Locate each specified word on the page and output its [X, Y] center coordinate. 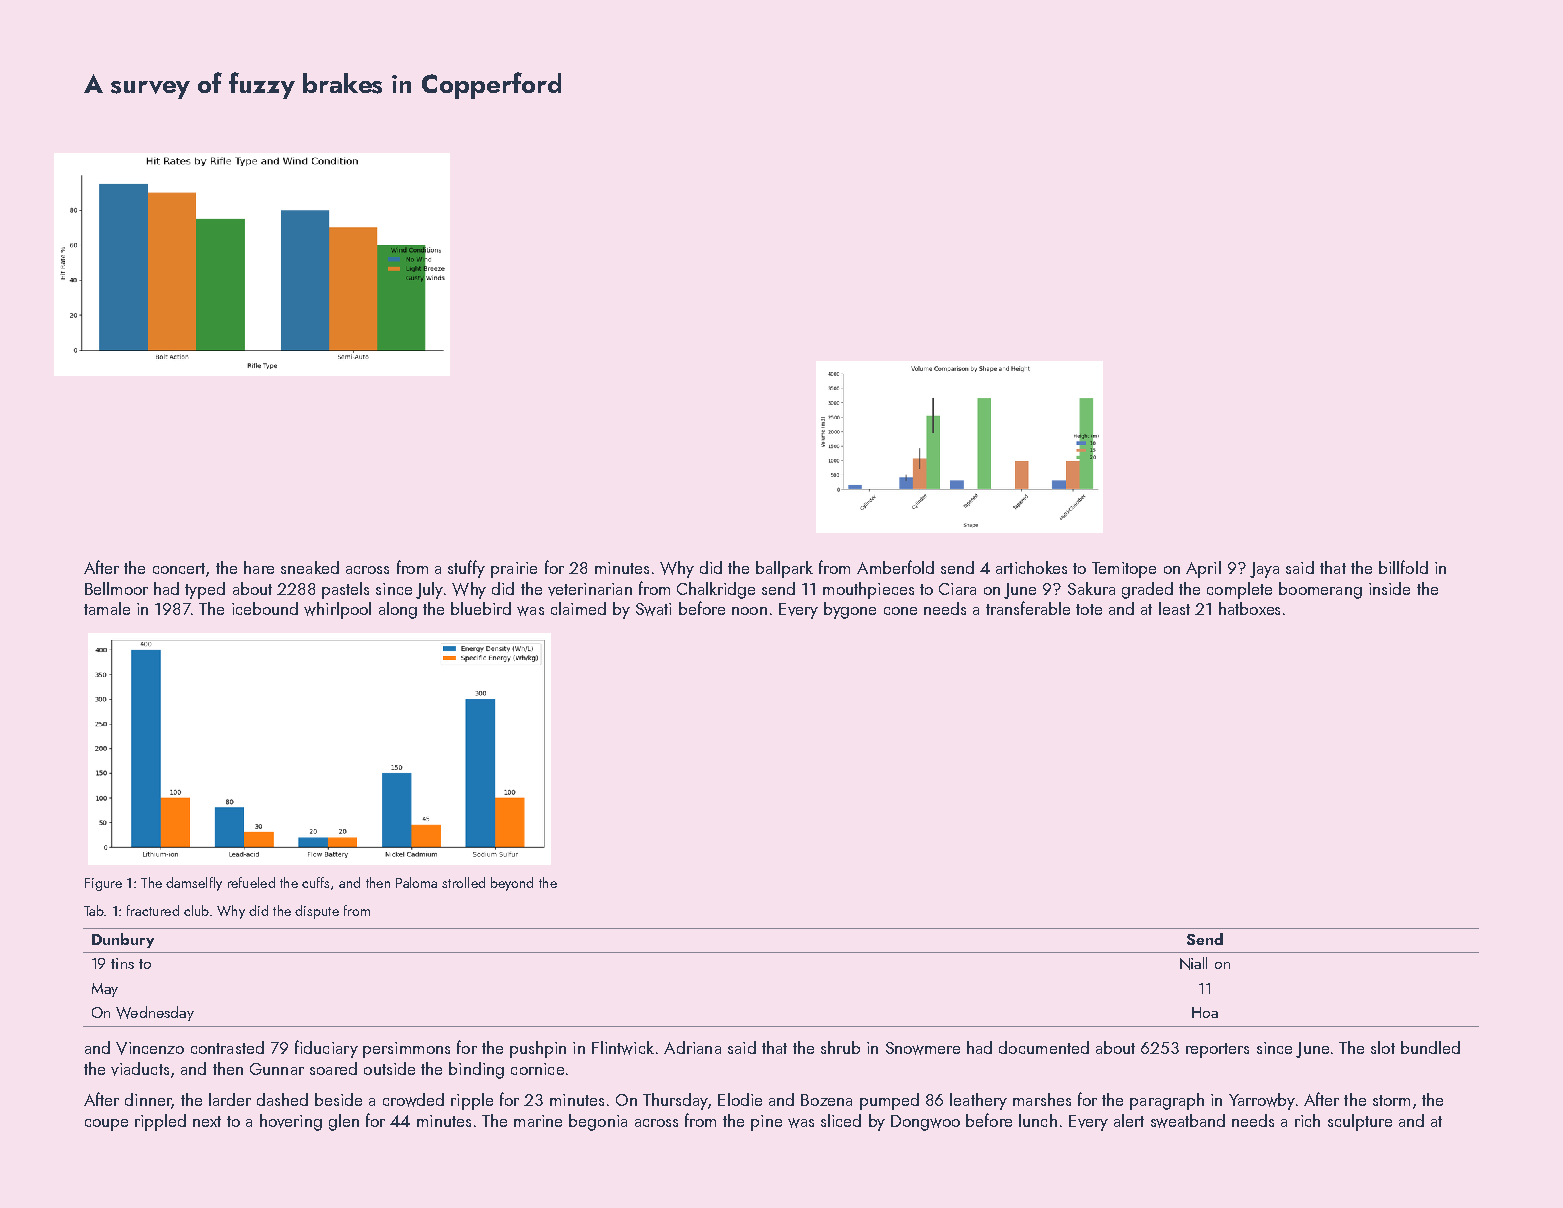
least [1174, 608]
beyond [512, 884]
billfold [1403, 567]
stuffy [466, 569]
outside [389, 1068]
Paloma [416, 882]
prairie [514, 570]
